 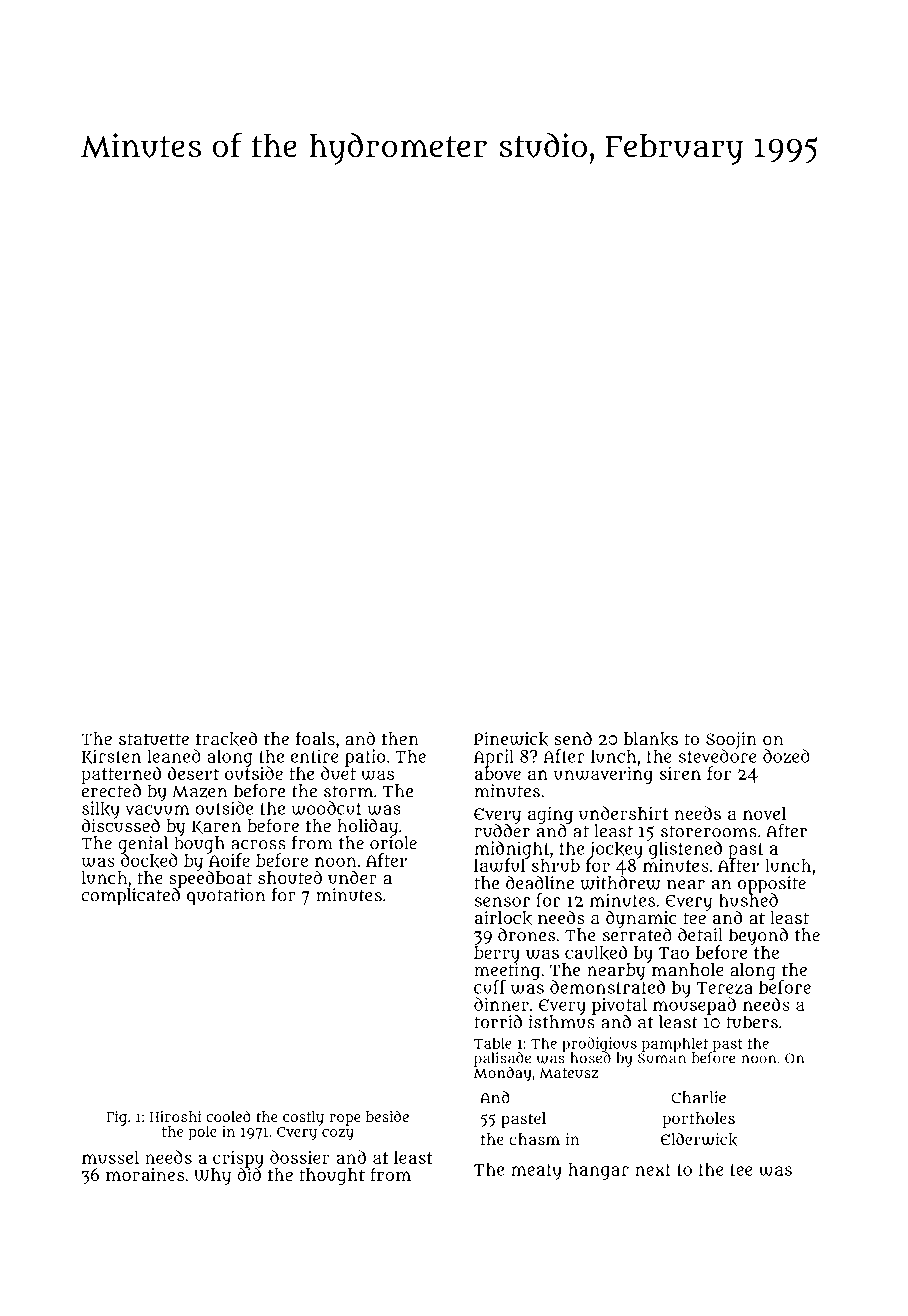 I want to click on crispy, so click(x=238, y=1159).
